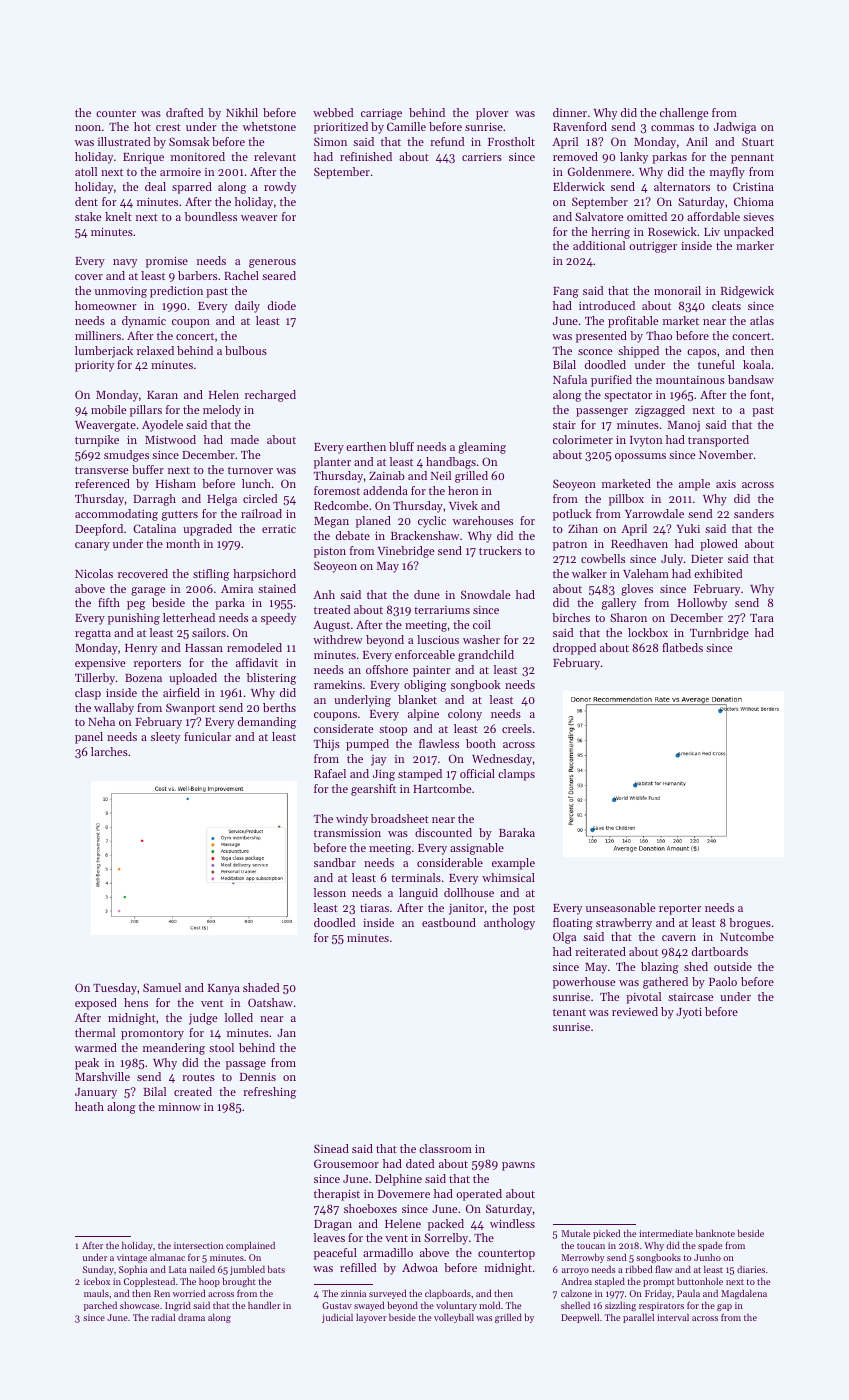 This image has width=849, height=1400. What do you see at coordinates (332, 463) in the image?
I see `planter` at bounding box center [332, 463].
